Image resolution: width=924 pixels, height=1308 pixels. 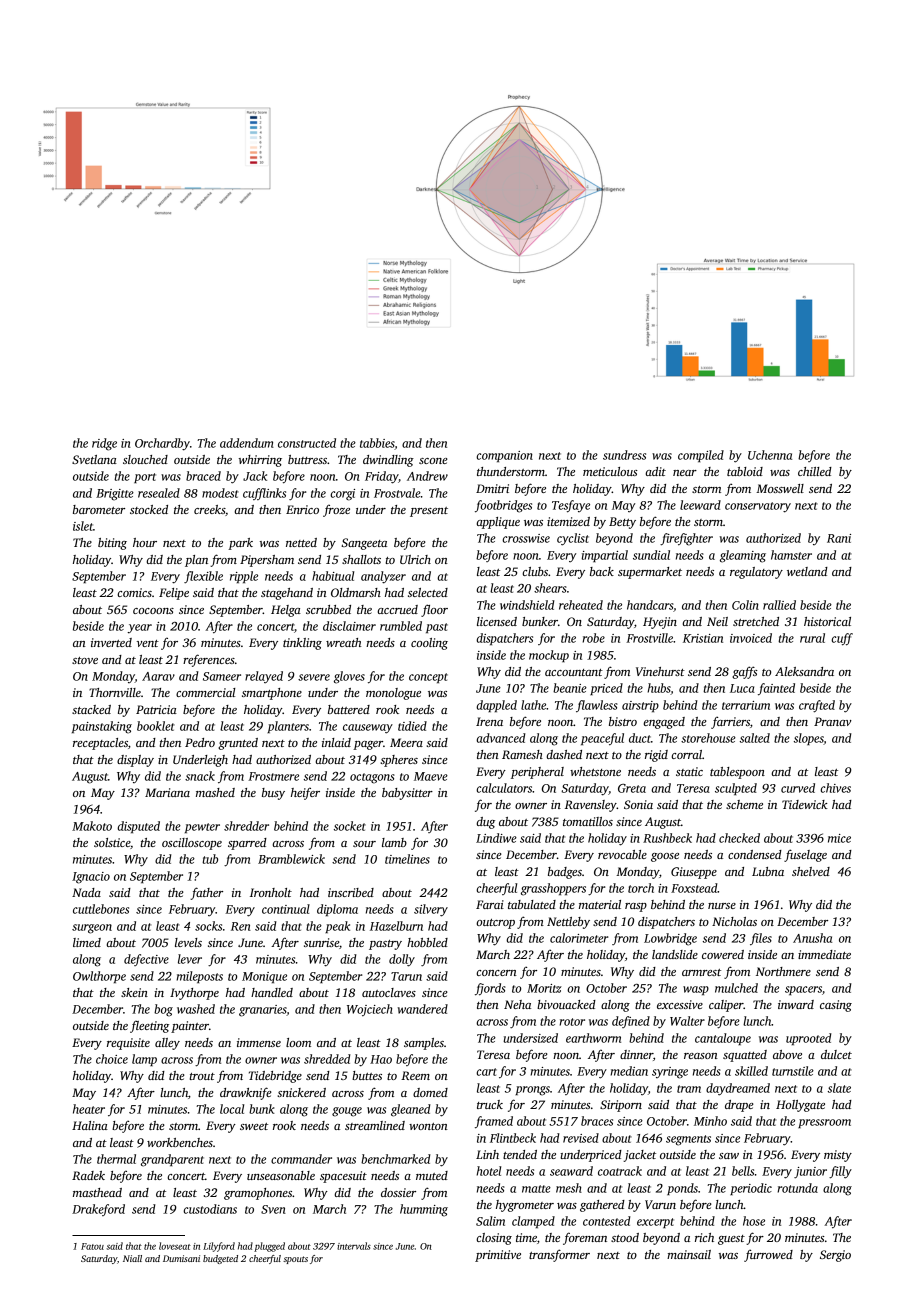 What do you see at coordinates (836, 1006) in the screenshot?
I see `casing` at bounding box center [836, 1006].
